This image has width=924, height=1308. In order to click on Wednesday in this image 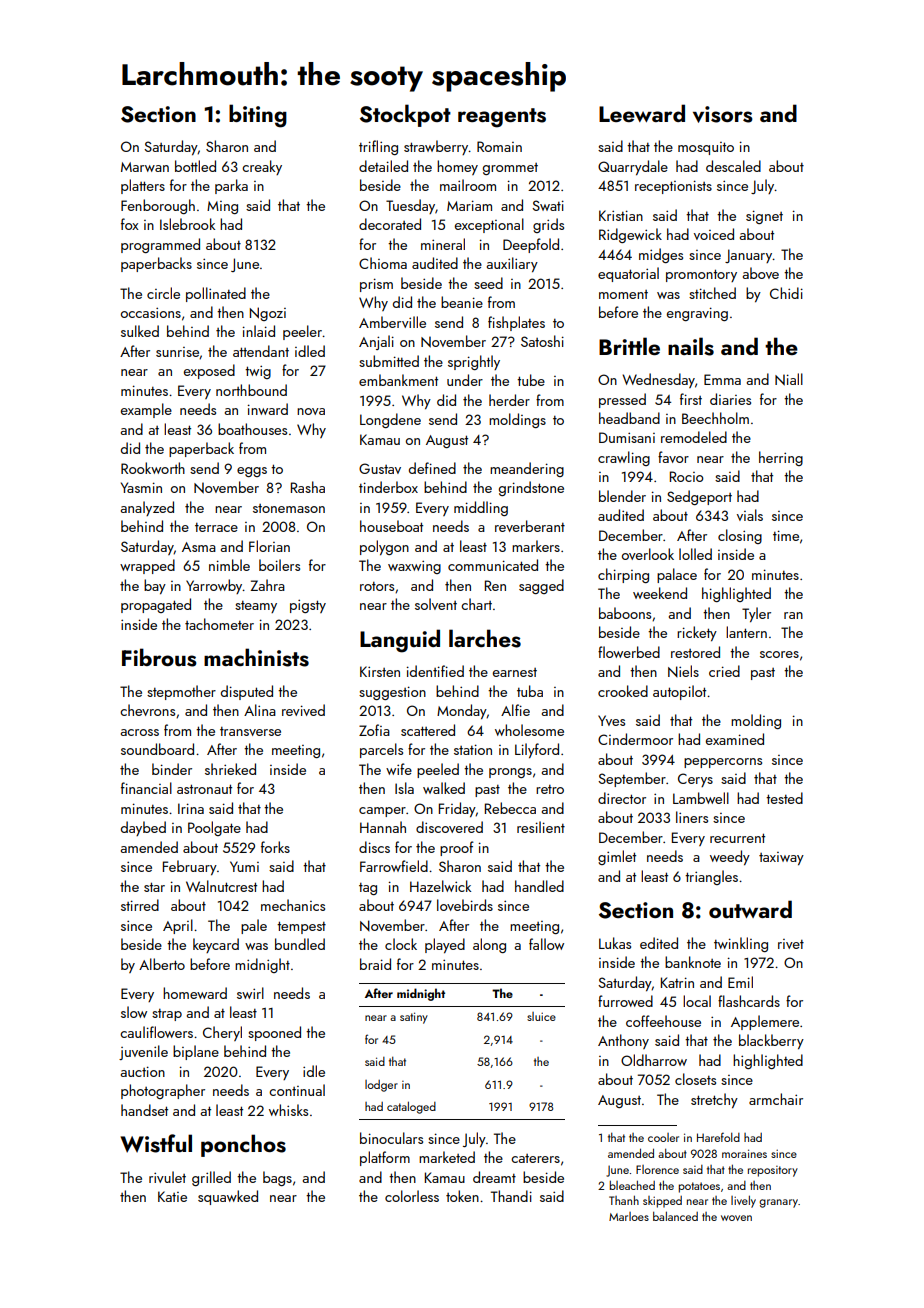, I will do `click(658, 380)`.
